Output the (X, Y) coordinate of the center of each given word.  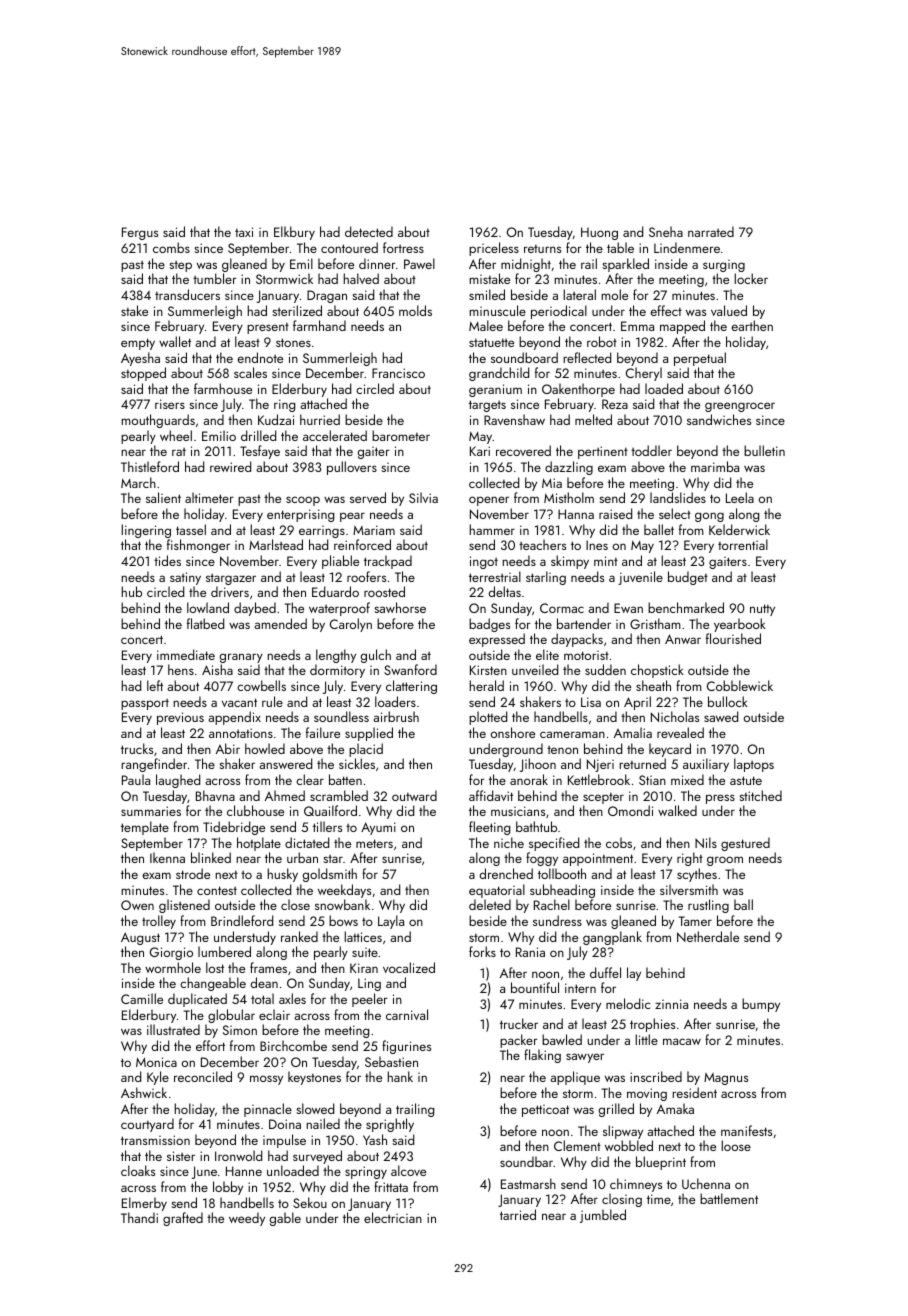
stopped (143, 374)
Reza (615, 404)
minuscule (497, 310)
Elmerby (144, 1204)
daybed (255, 609)
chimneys (636, 1185)
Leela (740, 497)
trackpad (388, 562)
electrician (393, 1217)
